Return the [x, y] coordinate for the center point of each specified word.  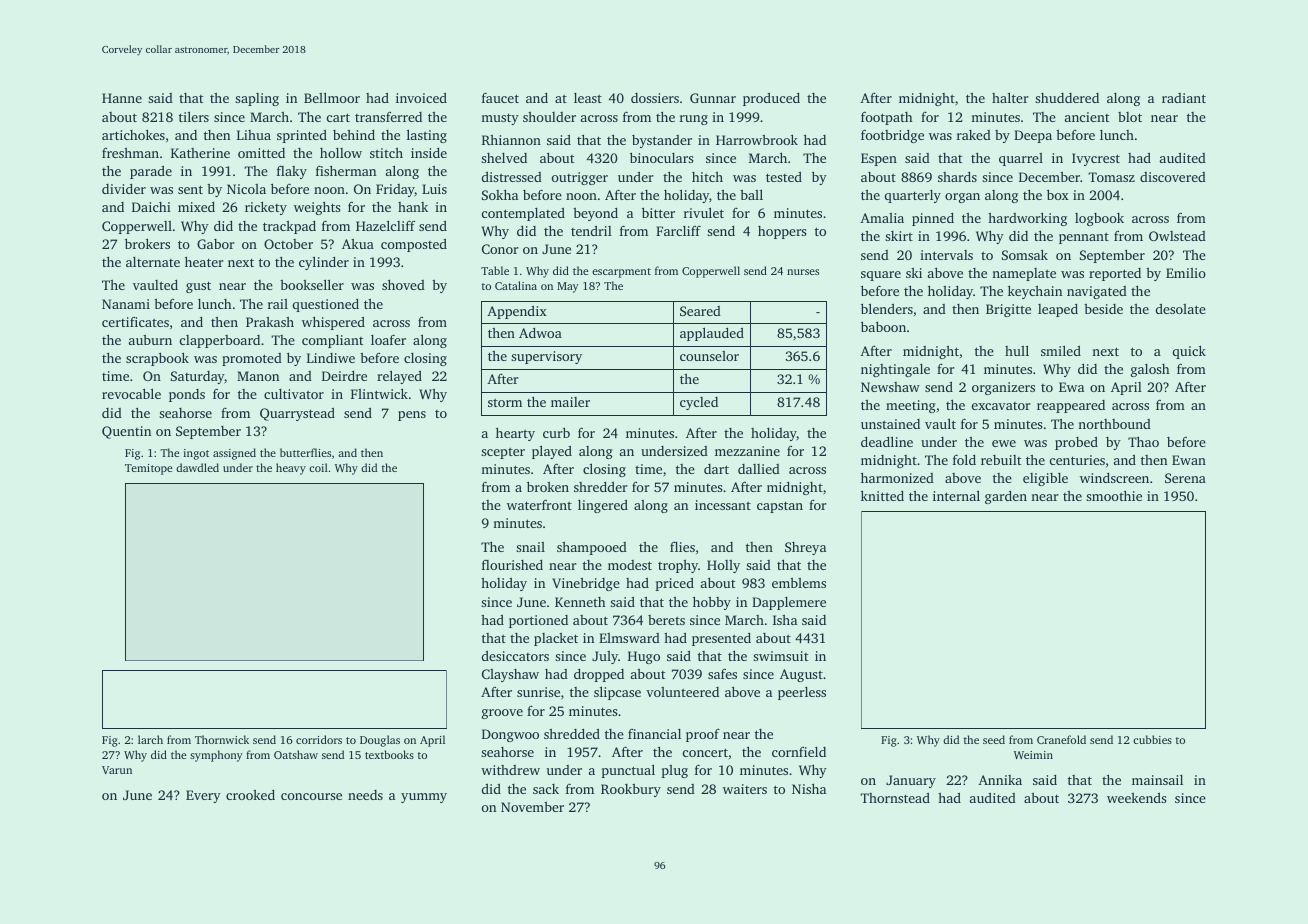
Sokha [500, 194]
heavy [291, 469]
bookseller [312, 284]
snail [530, 547]
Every [203, 796]
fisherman [346, 170]
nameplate [1024, 274]
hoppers [782, 232]
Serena [1185, 478]
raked [974, 135]
